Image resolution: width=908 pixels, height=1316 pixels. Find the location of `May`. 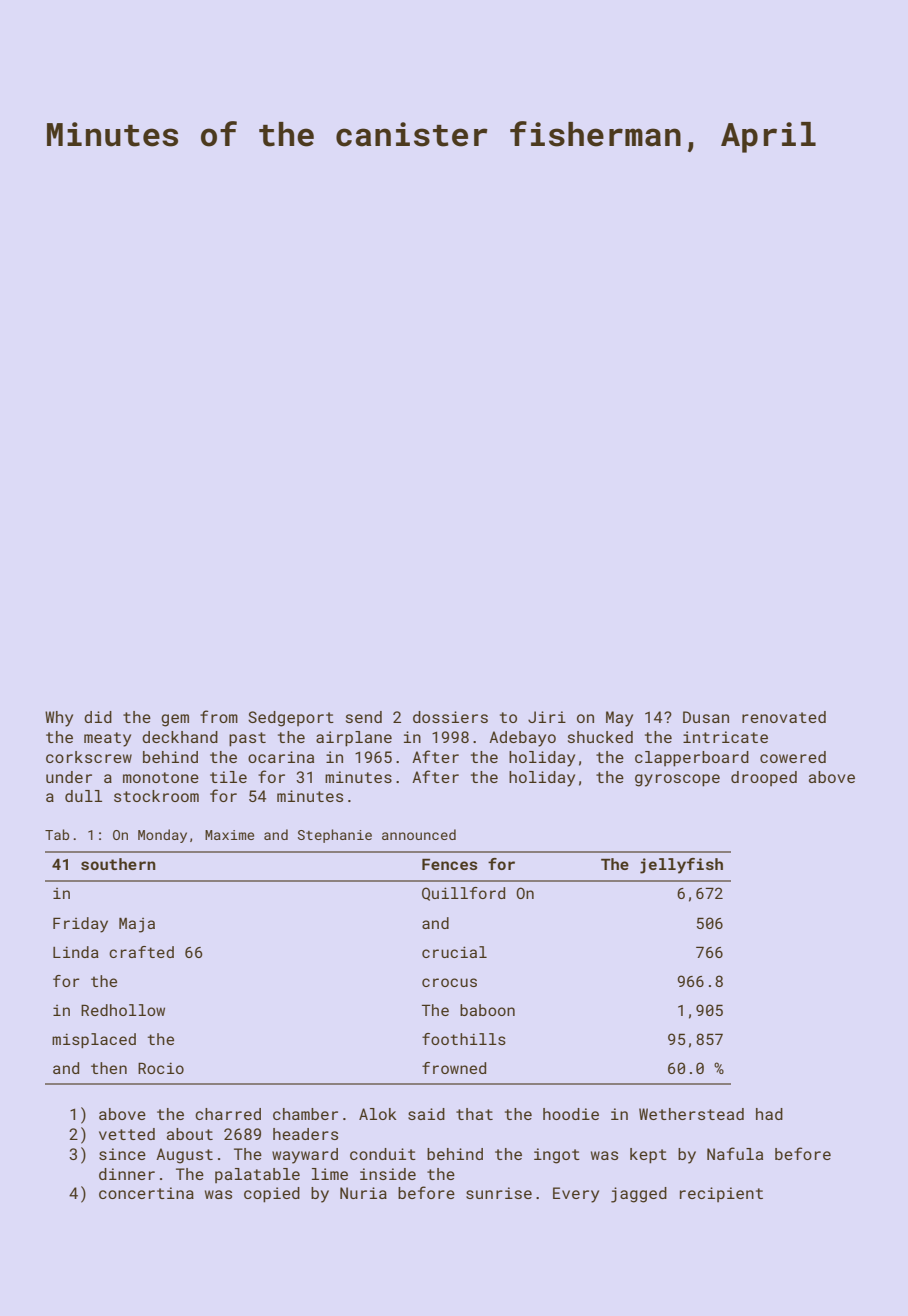

May is located at coordinates (619, 719).
